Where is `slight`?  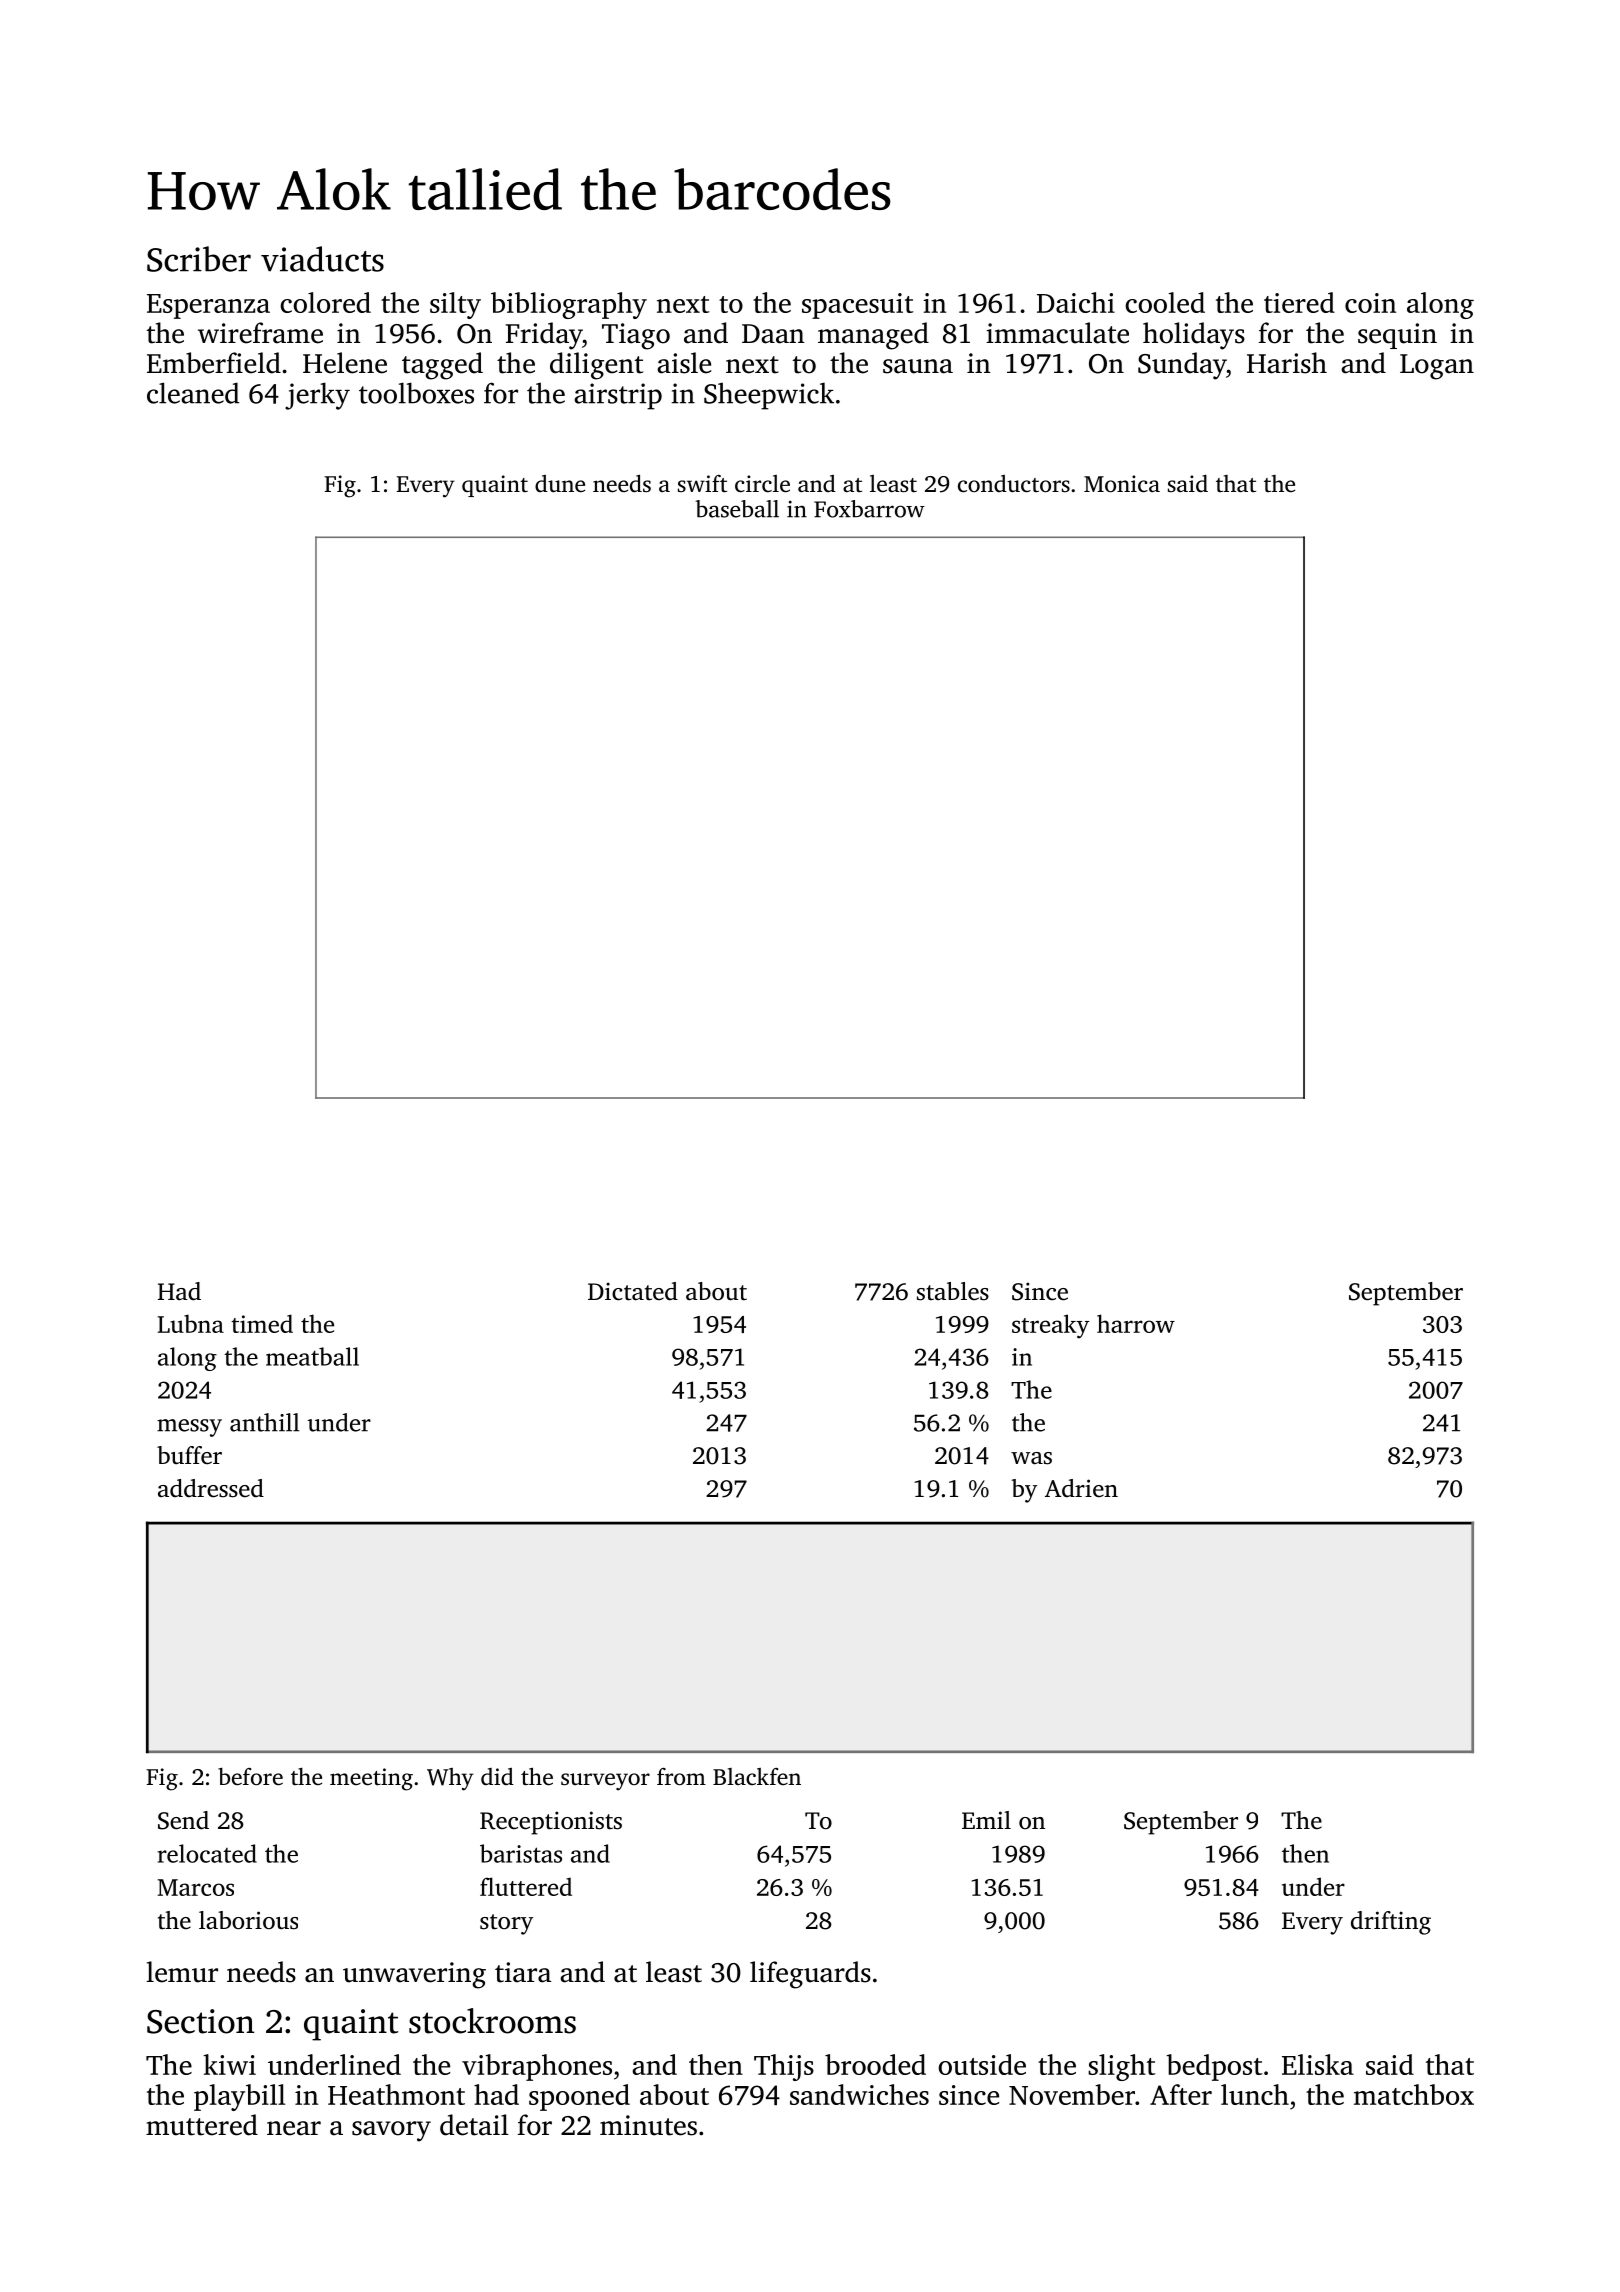 slight is located at coordinates (1121, 2067).
